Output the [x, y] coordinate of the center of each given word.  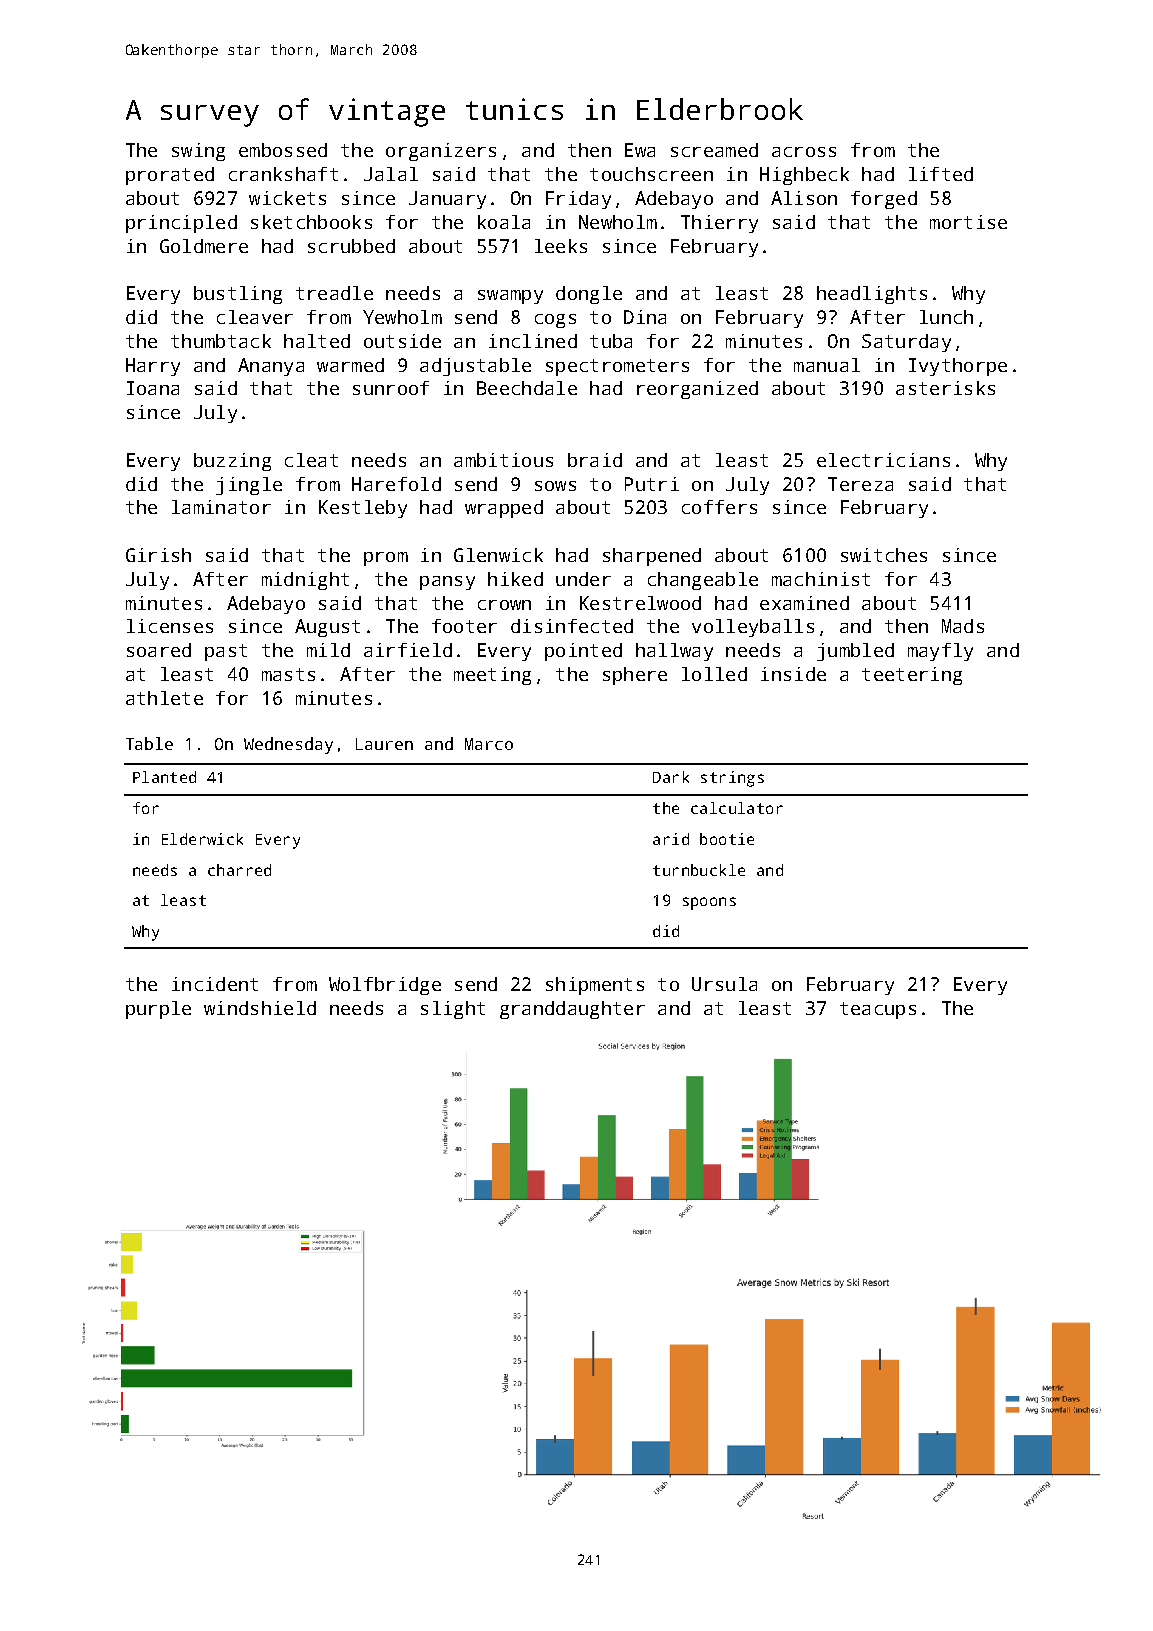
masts [288, 674]
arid [671, 839]
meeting [492, 676]
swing [198, 152]
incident [215, 984]
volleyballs [753, 628]
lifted [941, 174]
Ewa [640, 150]
